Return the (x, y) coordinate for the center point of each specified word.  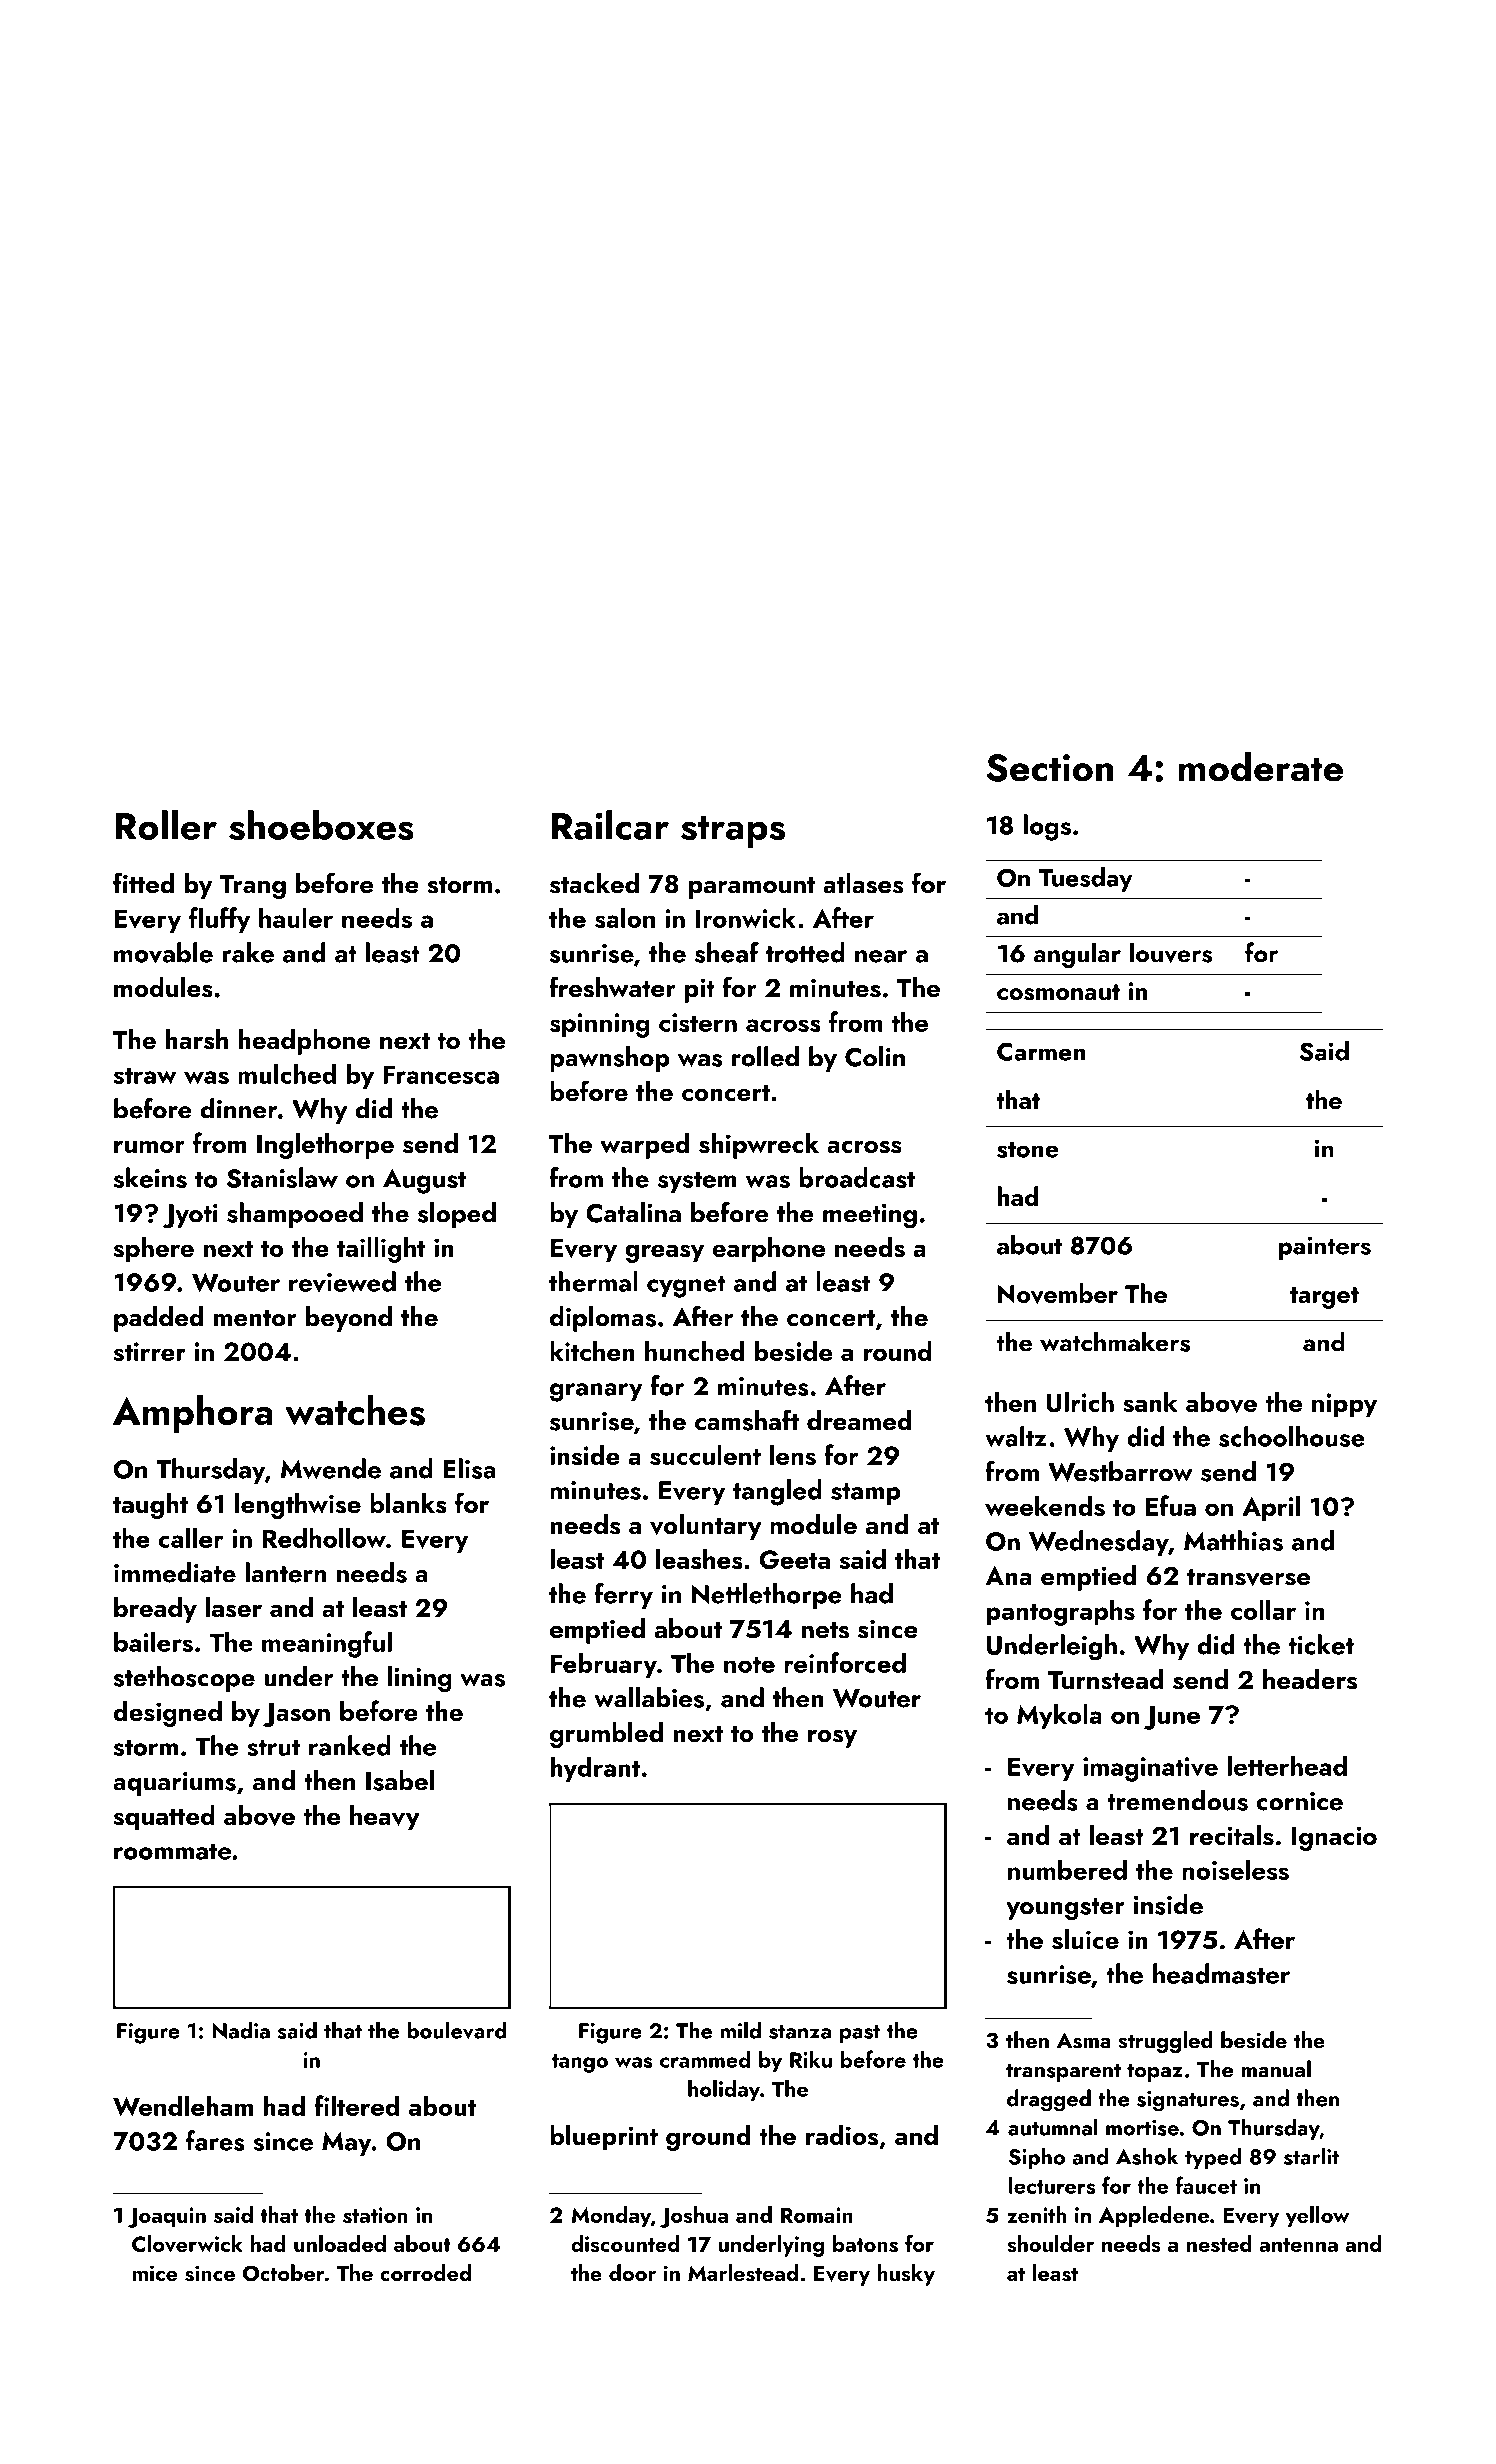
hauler (296, 917)
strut (273, 1747)
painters (1325, 1248)
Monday (611, 2217)
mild (740, 2030)
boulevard (457, 2030)
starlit (1311, 2156)
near (881, 956)
